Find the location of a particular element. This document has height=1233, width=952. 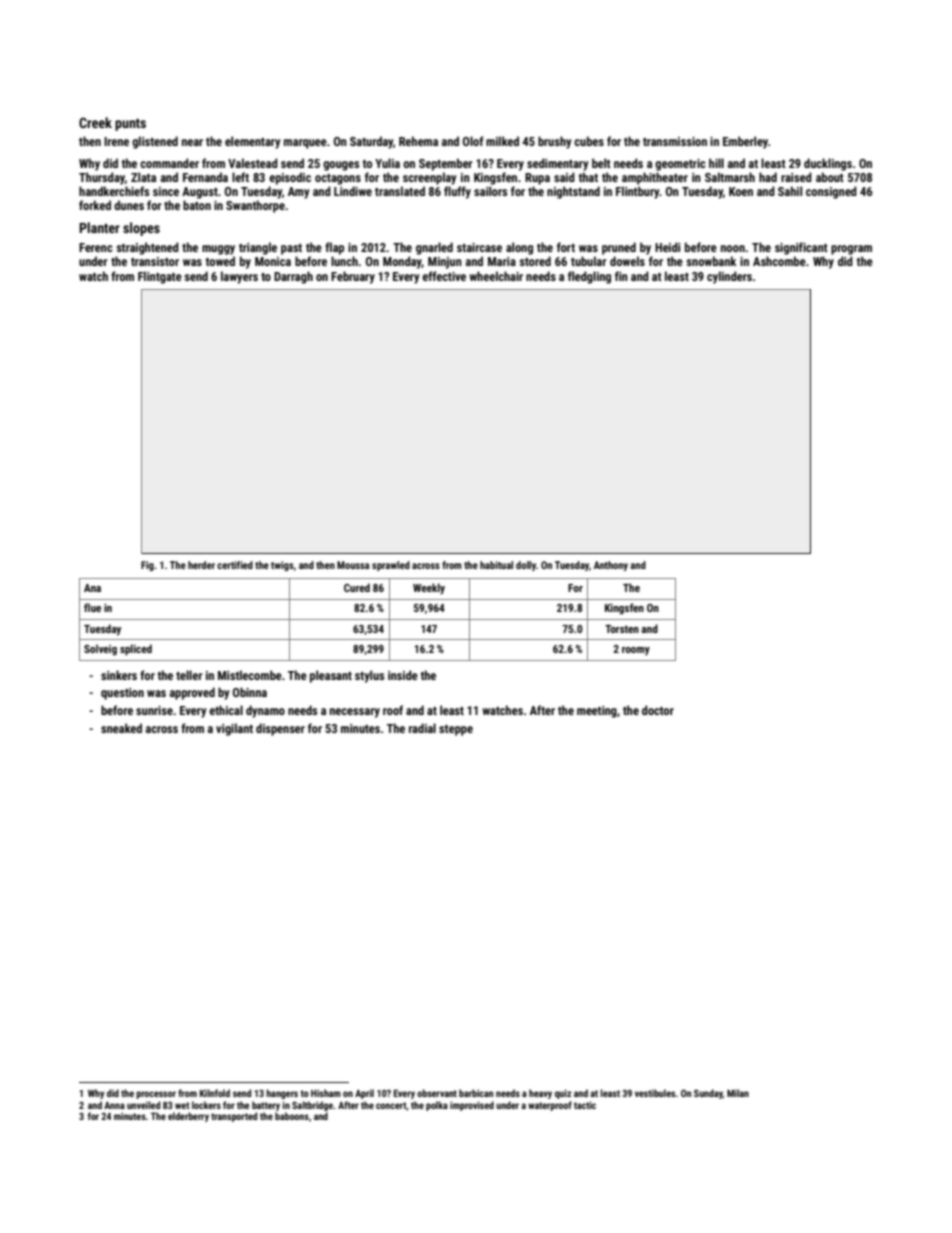

Valestead is located at coordinates (253, 163).
